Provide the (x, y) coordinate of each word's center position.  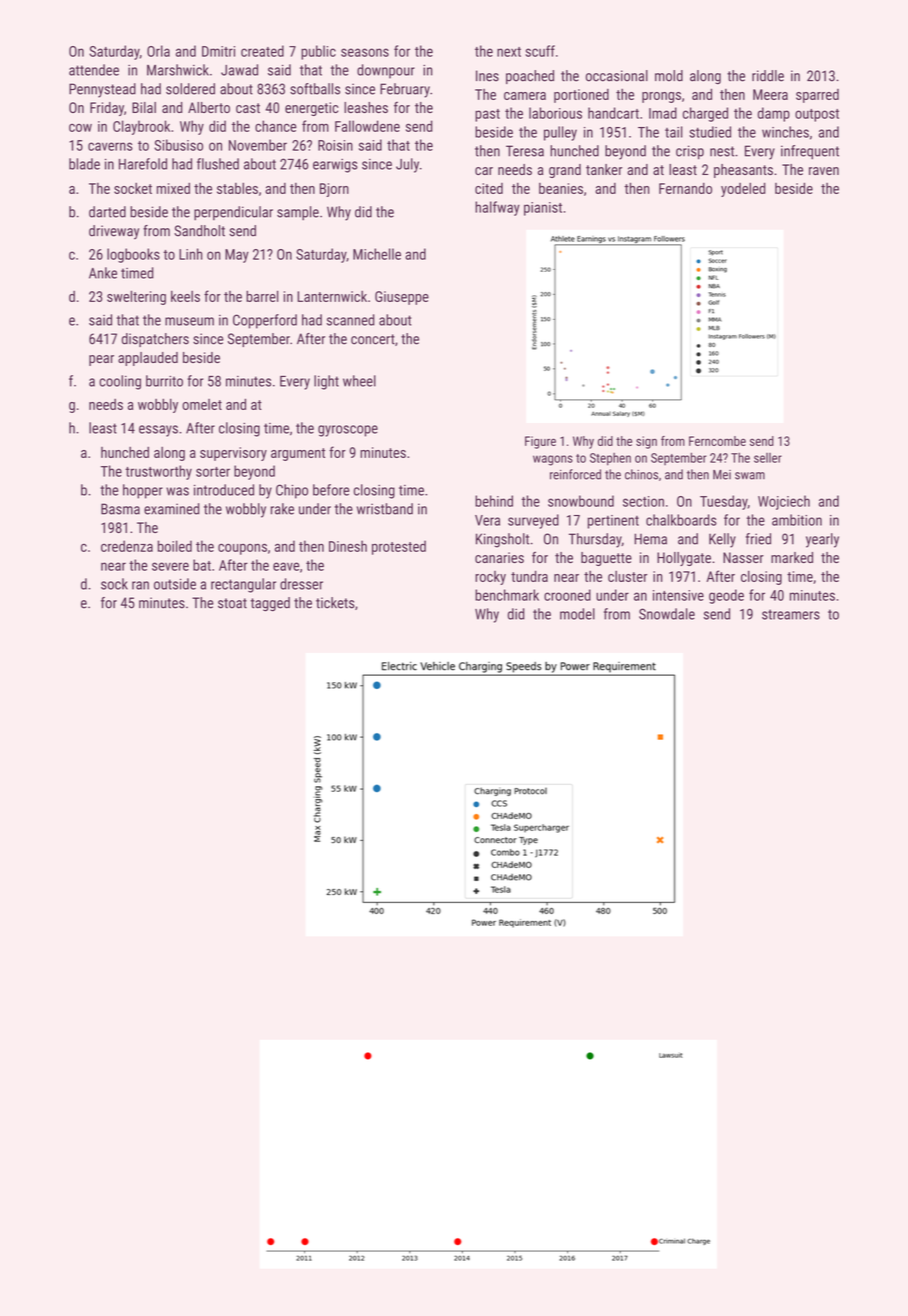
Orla (158, 51)
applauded (148, 359)
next (509, 52)
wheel (359, 381)
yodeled (743, 190)
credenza (127, 546)
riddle (768, 76)
